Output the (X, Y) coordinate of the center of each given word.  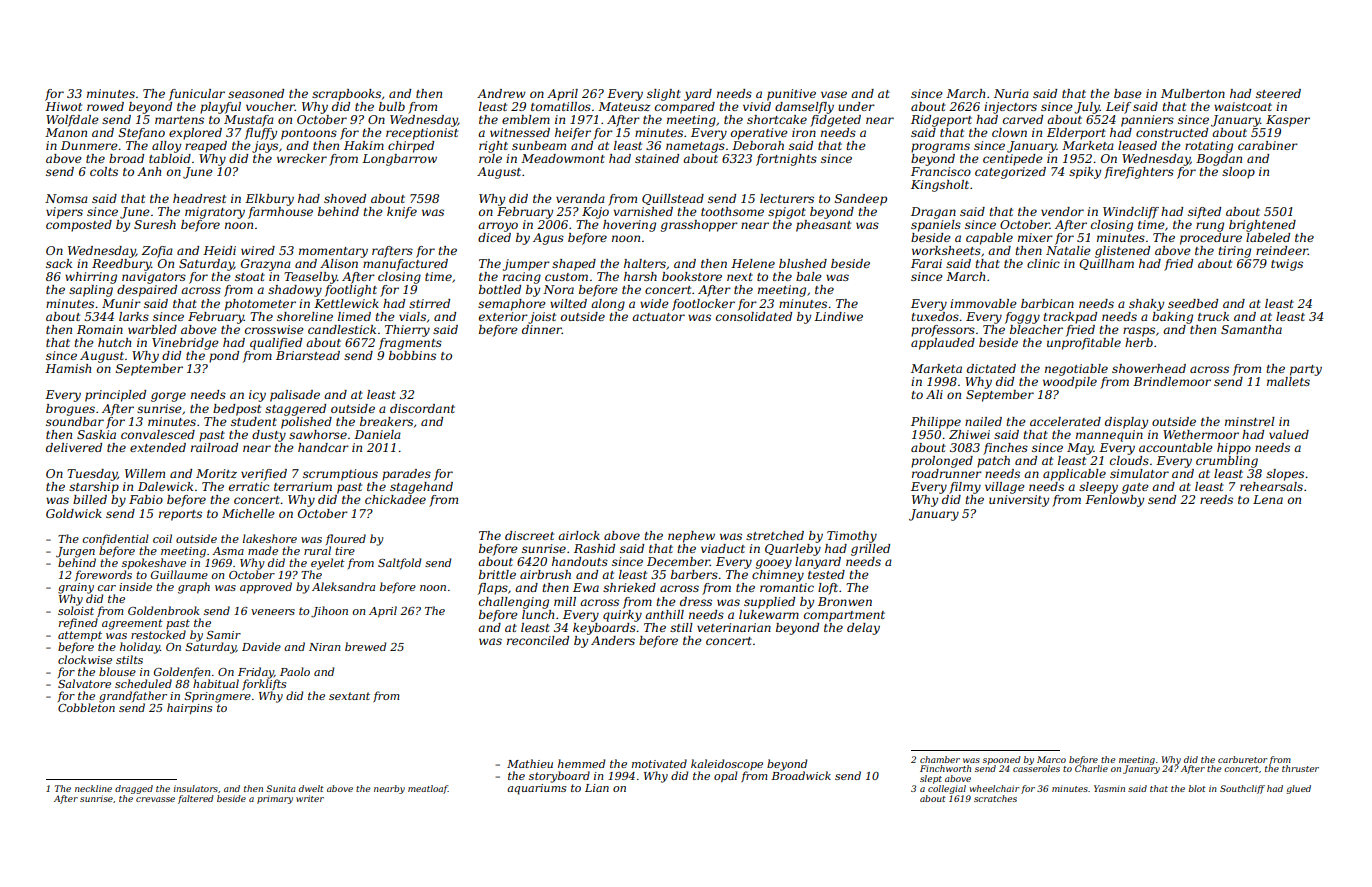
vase (834, 94)
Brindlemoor (1172, 381)
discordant (422, 408)
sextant (349, 696)
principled (115, 396)
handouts (580, 561)
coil (162, 538)
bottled (500, 289)
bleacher (1036, 329)
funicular (197, 95)
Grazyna (266, 265)
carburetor (1243, 759)
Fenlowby (1114, 501)
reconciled (538, 640)
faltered (196, 799)
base (1128, 93)
